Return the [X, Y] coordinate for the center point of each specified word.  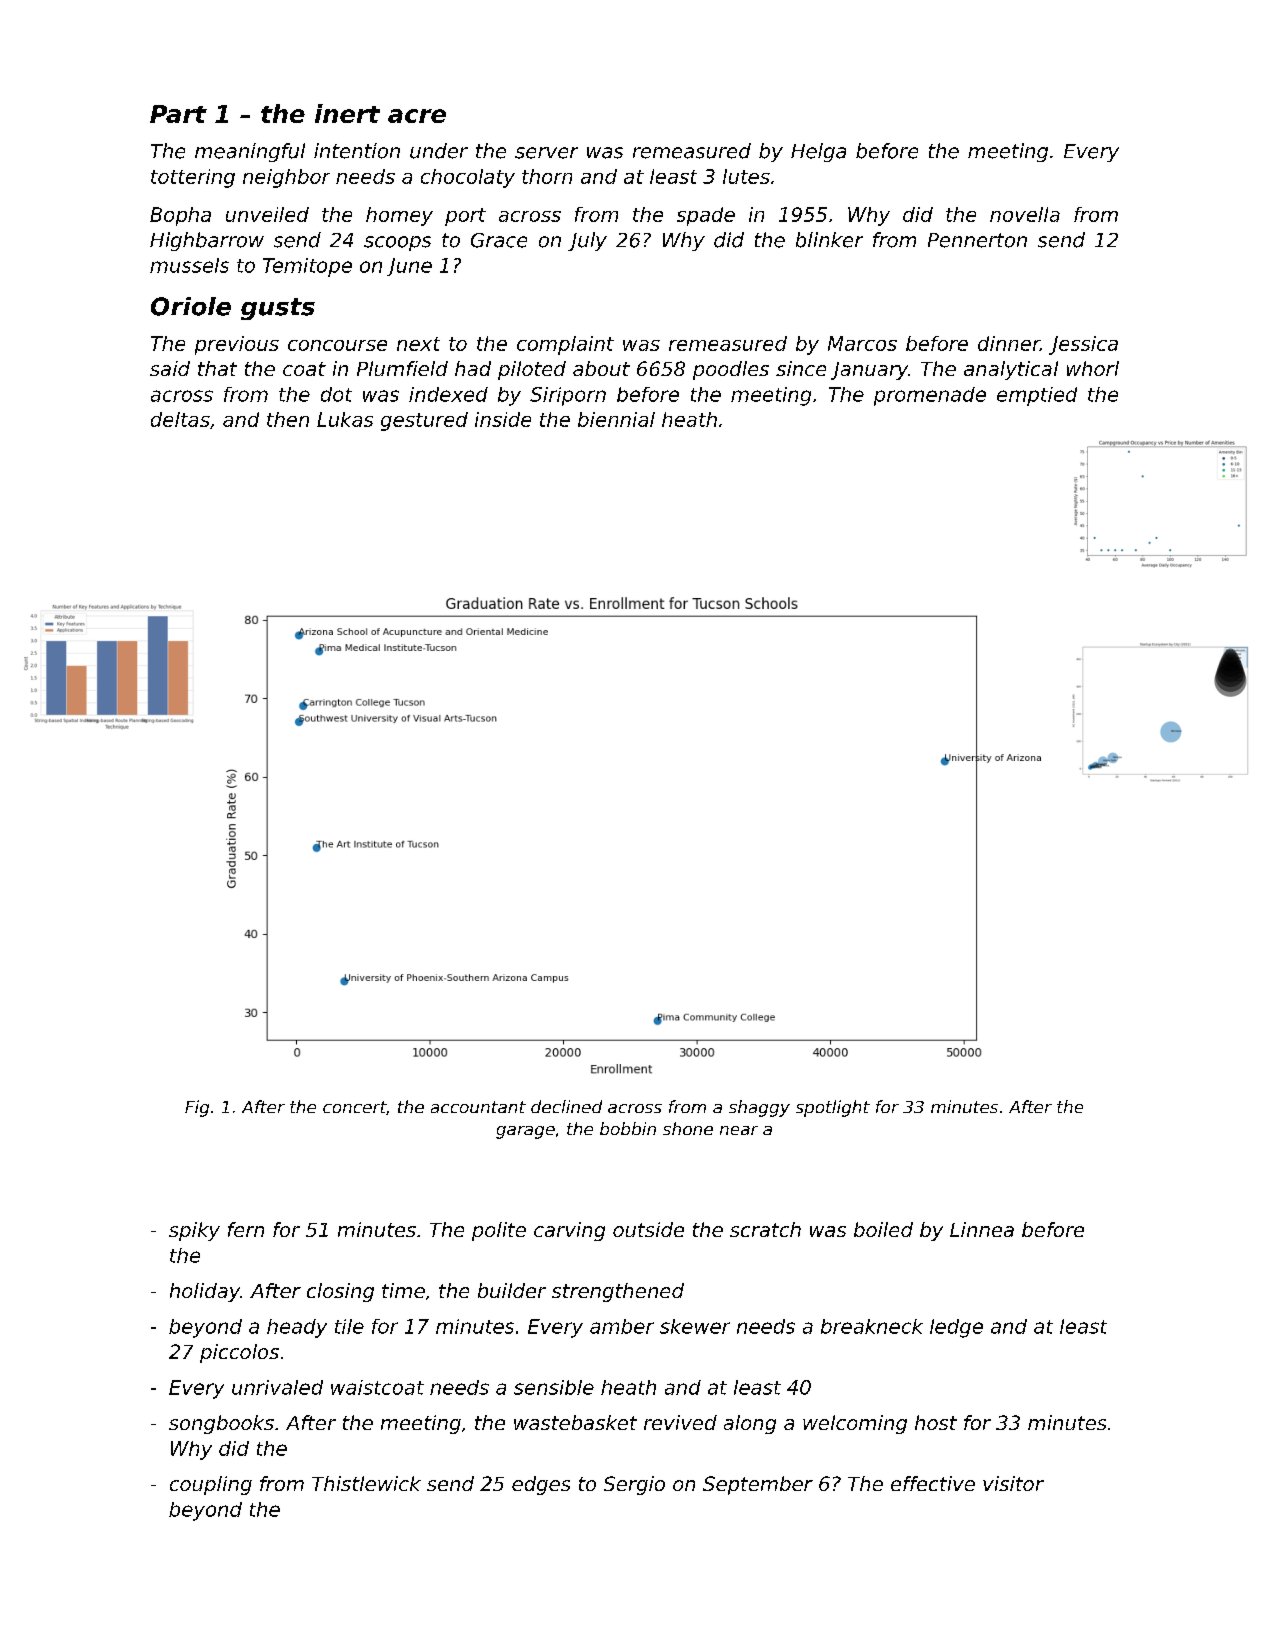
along [750, 1424]
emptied [1037, 396]
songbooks [221, 1424]
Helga [818, 152]
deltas [180, 419]
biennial [616, 419]
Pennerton [977, 240]
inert [347, 113]
